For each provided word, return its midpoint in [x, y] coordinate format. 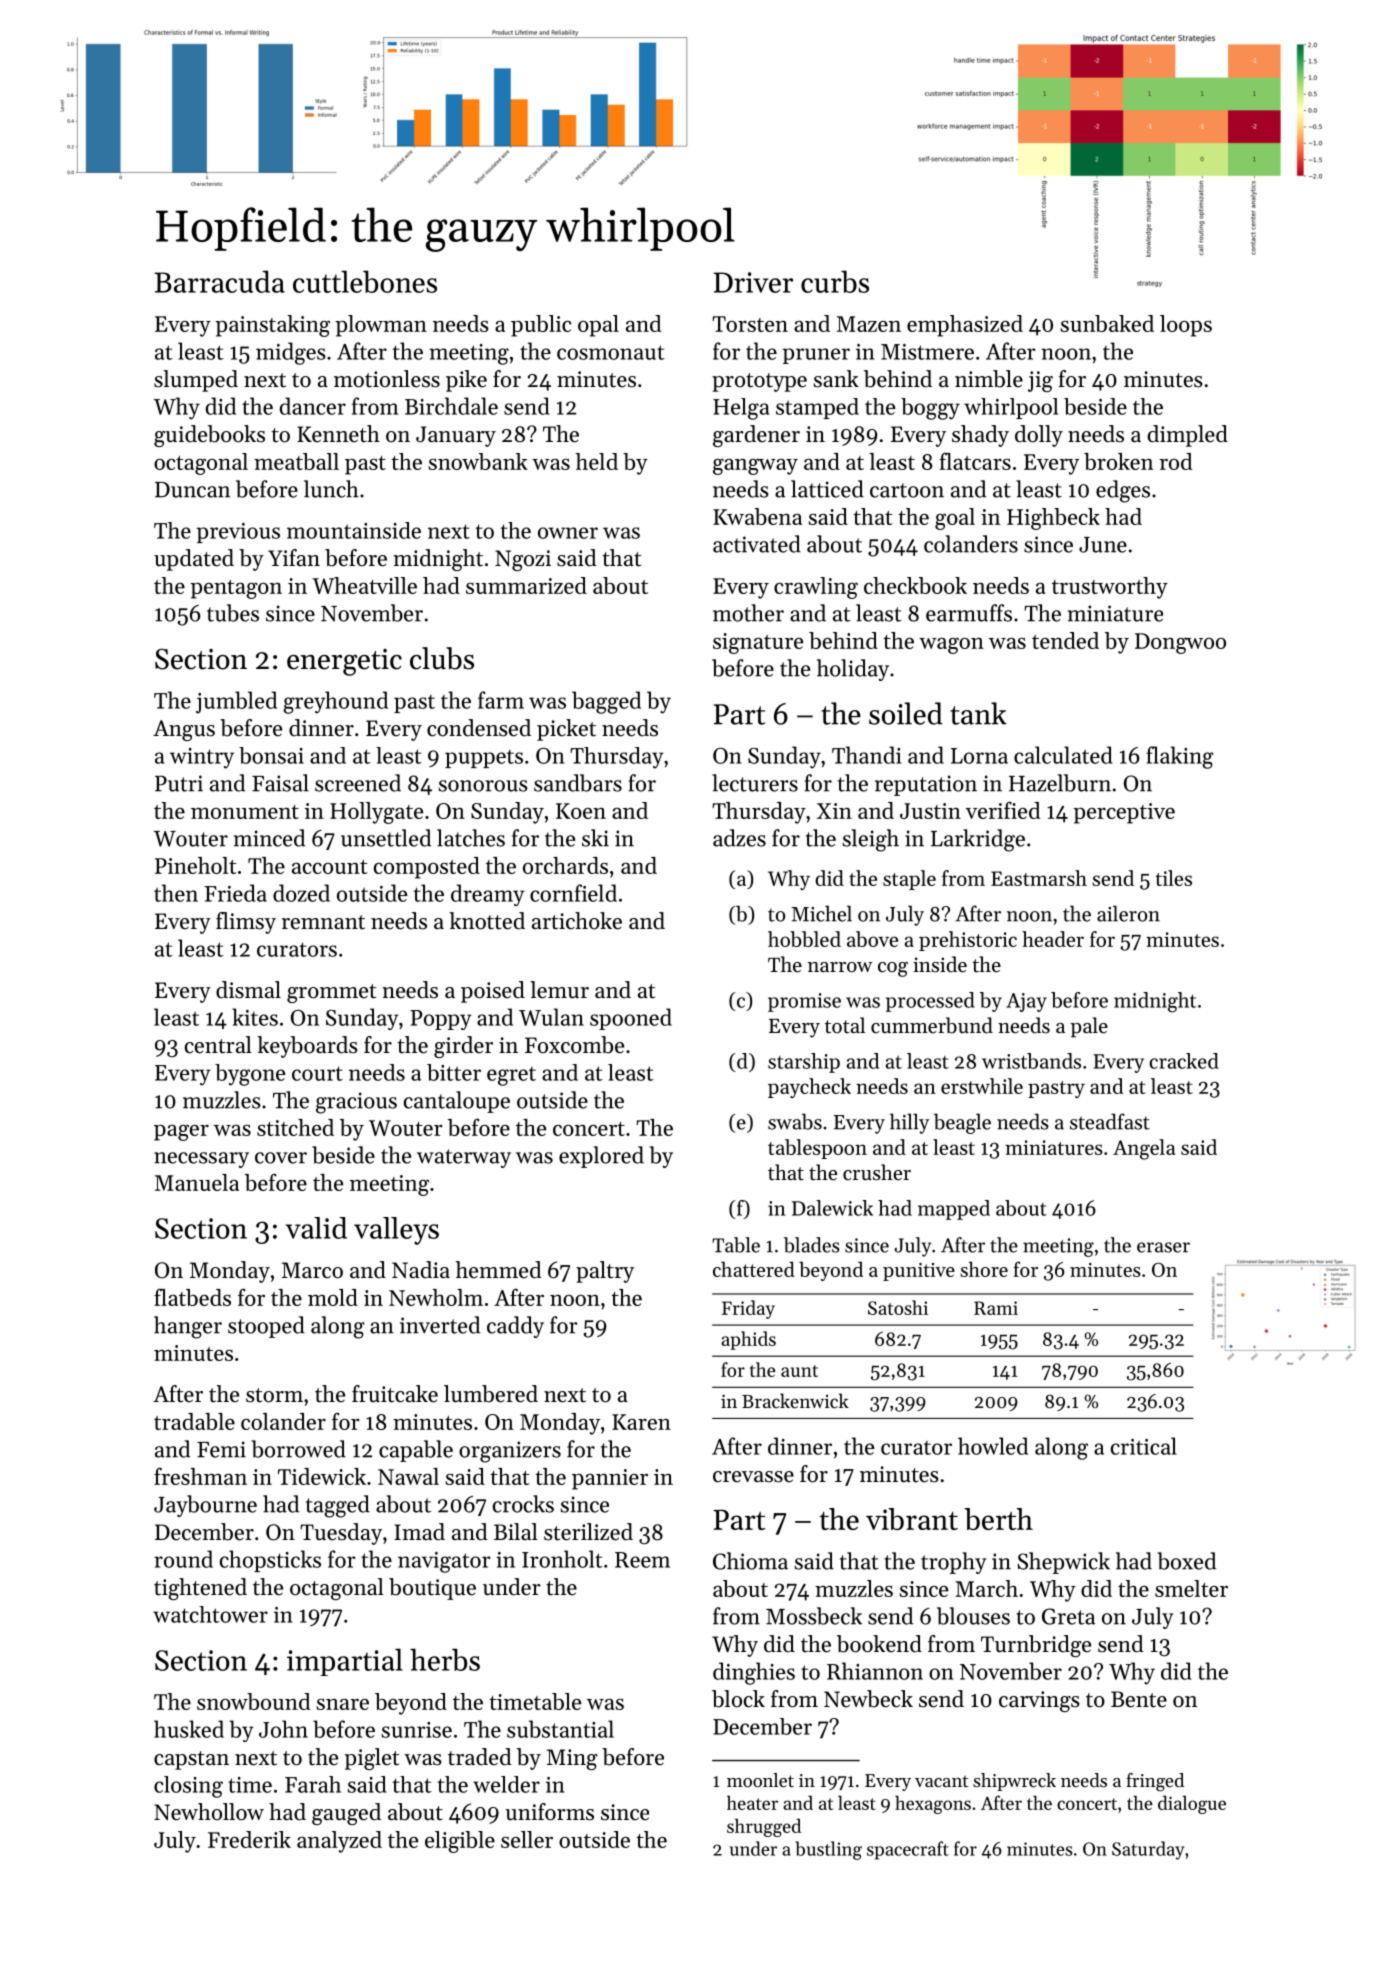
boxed [1186, 1561]
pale [1089, 1027]
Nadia [421, 1270]
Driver [753, 282]
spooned [631, 1019]
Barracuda [219, 281]
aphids [748, 1340]
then [176, 893]
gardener [756, 436]
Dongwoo [1180, 643]
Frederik [249, 1839]
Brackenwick [795, 1400]
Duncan [192, 490]
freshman [200, 1476]
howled [993, 1446]
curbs [835, 281]
